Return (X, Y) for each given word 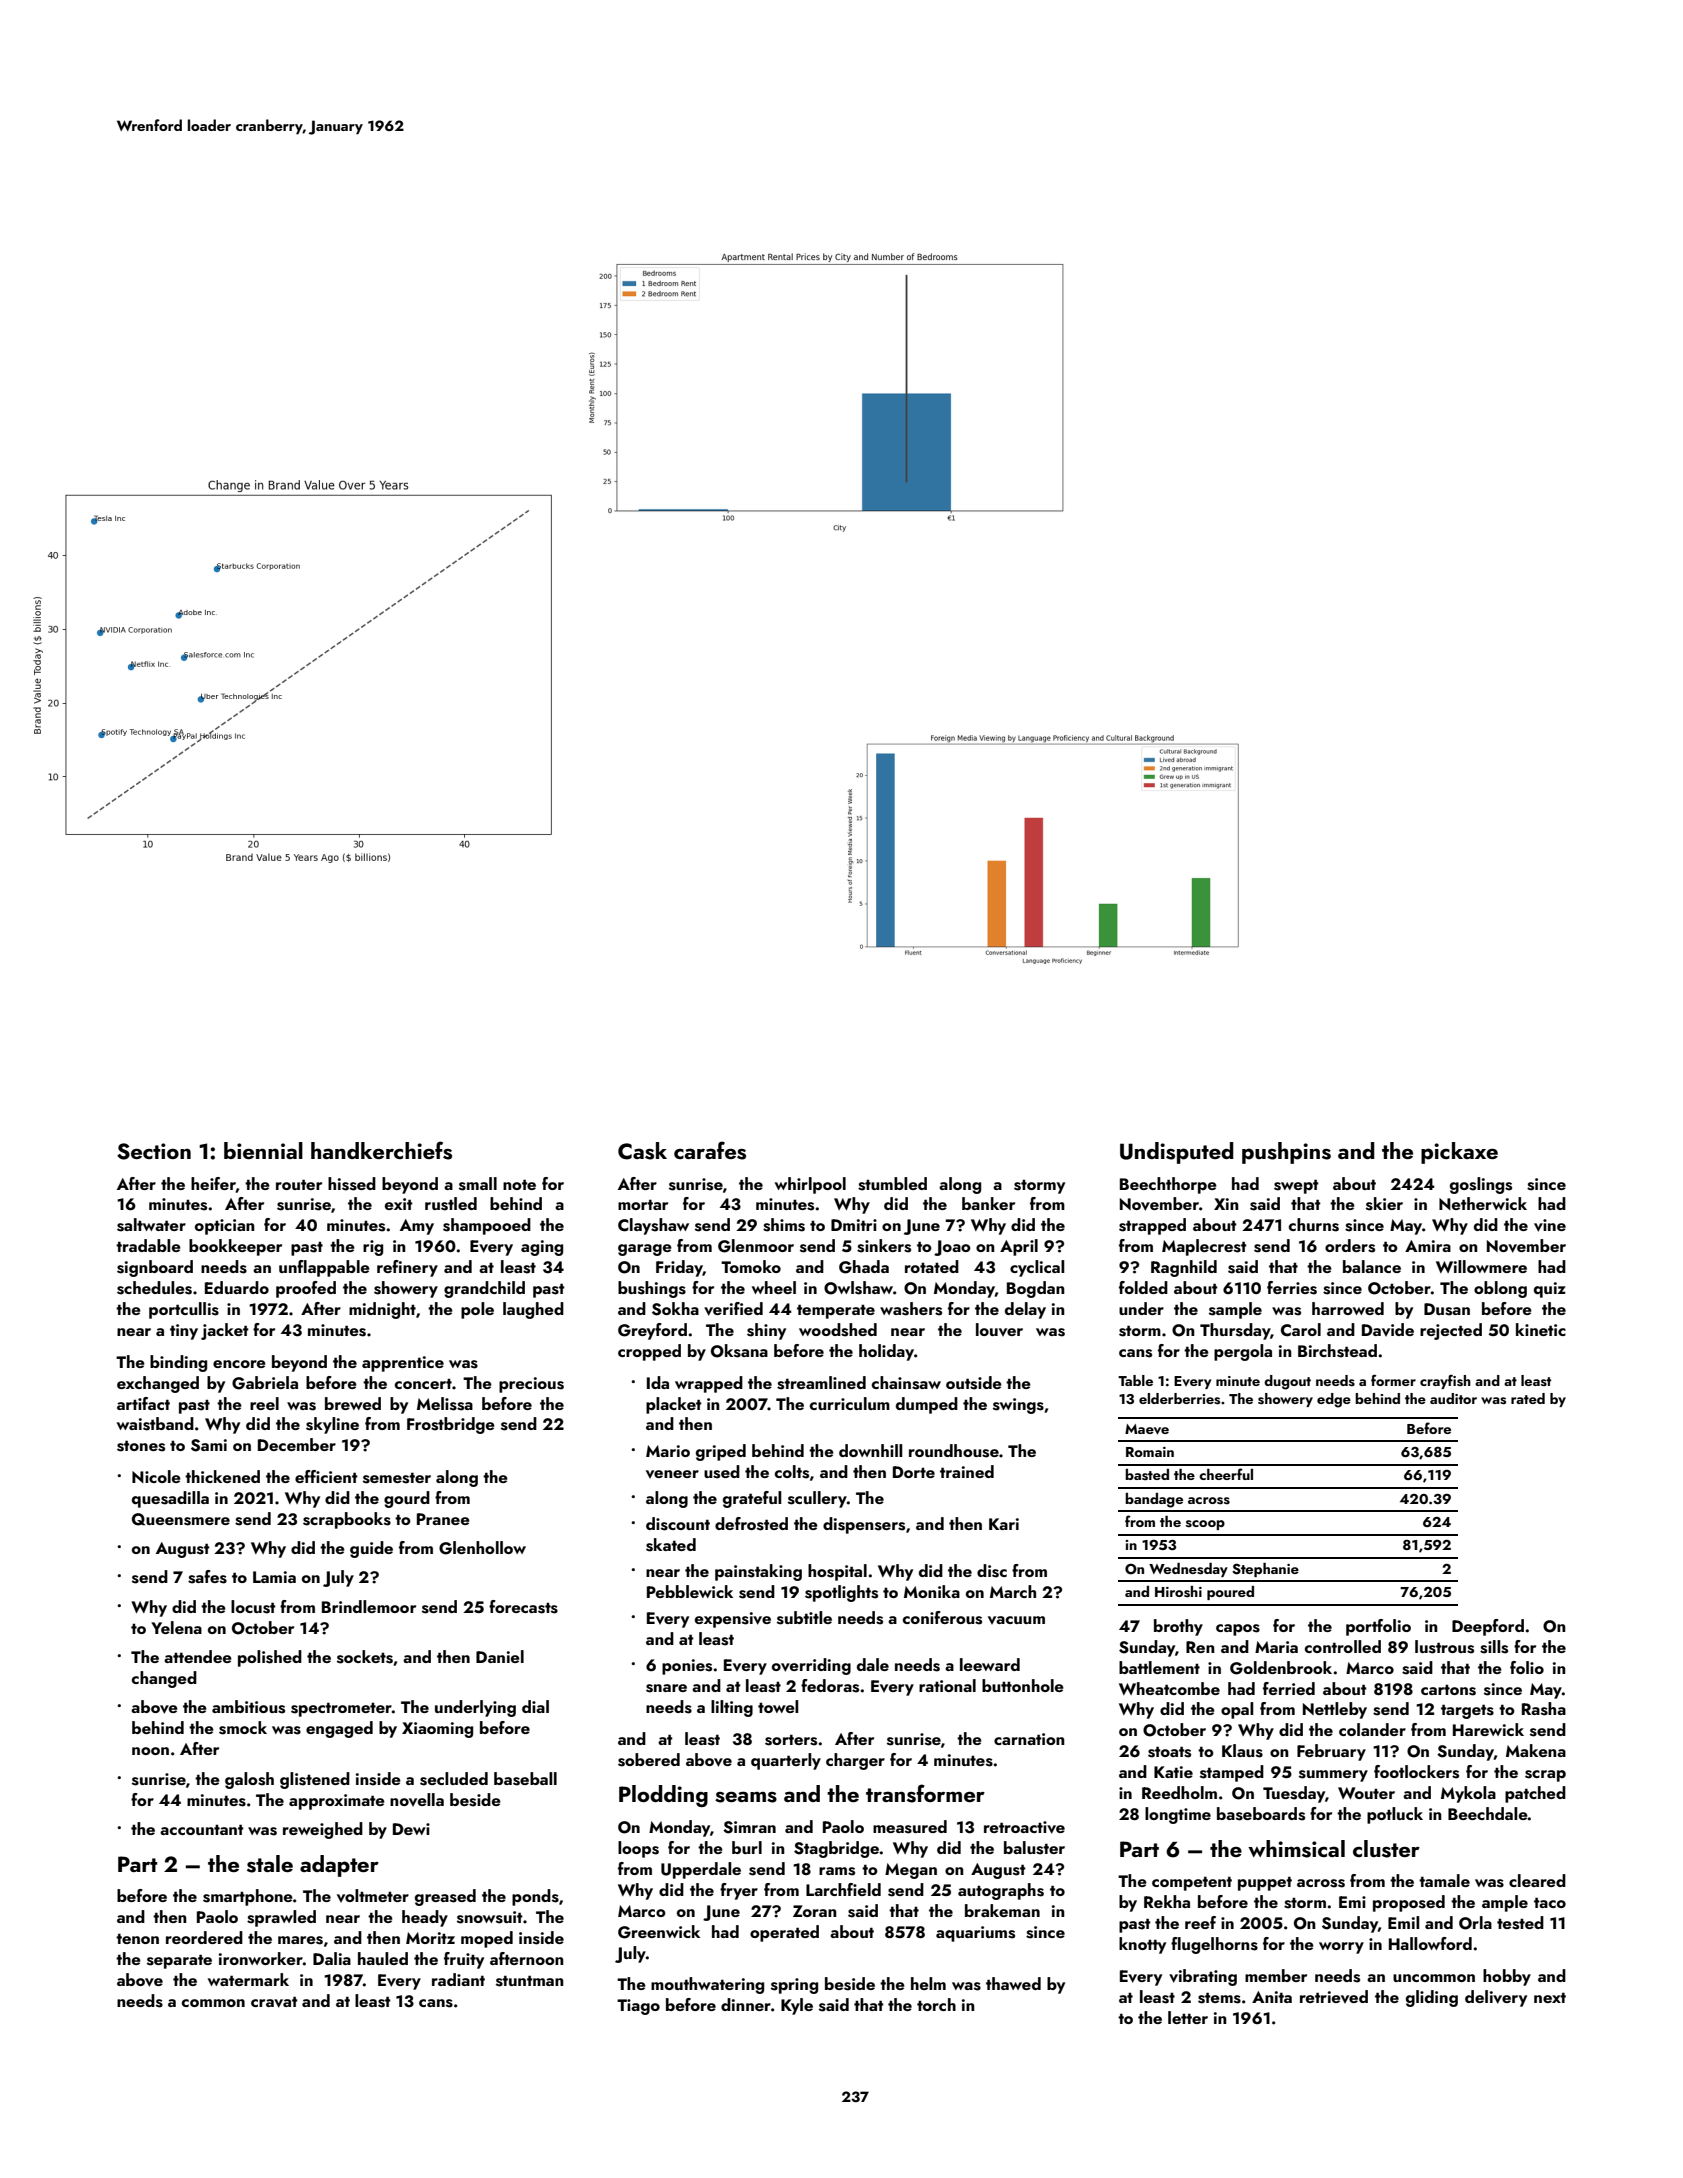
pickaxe (1459, 1153)
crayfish (1445, 1381)
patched (1535, 1794)
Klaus (1242, 1751)
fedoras (830, 1686)
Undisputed (1177, 1153)
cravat (274, 2002)
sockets (365, 1657)
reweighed (323, 1830)
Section (154, 1151)
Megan (911, 1871)
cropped (649, 1352)
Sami (209, 1445)
